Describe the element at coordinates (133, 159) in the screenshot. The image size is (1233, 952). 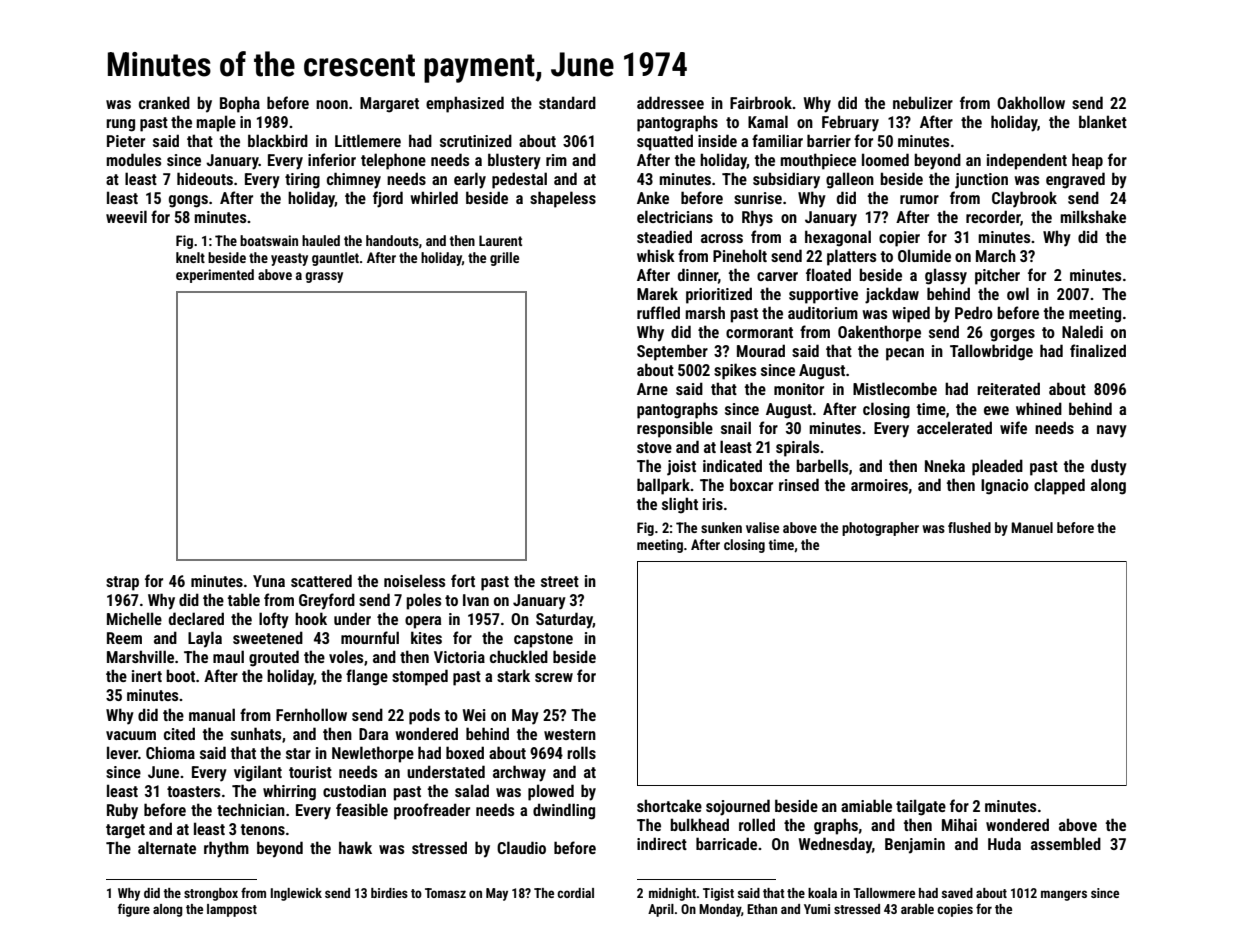
I see `modules` at that location.
